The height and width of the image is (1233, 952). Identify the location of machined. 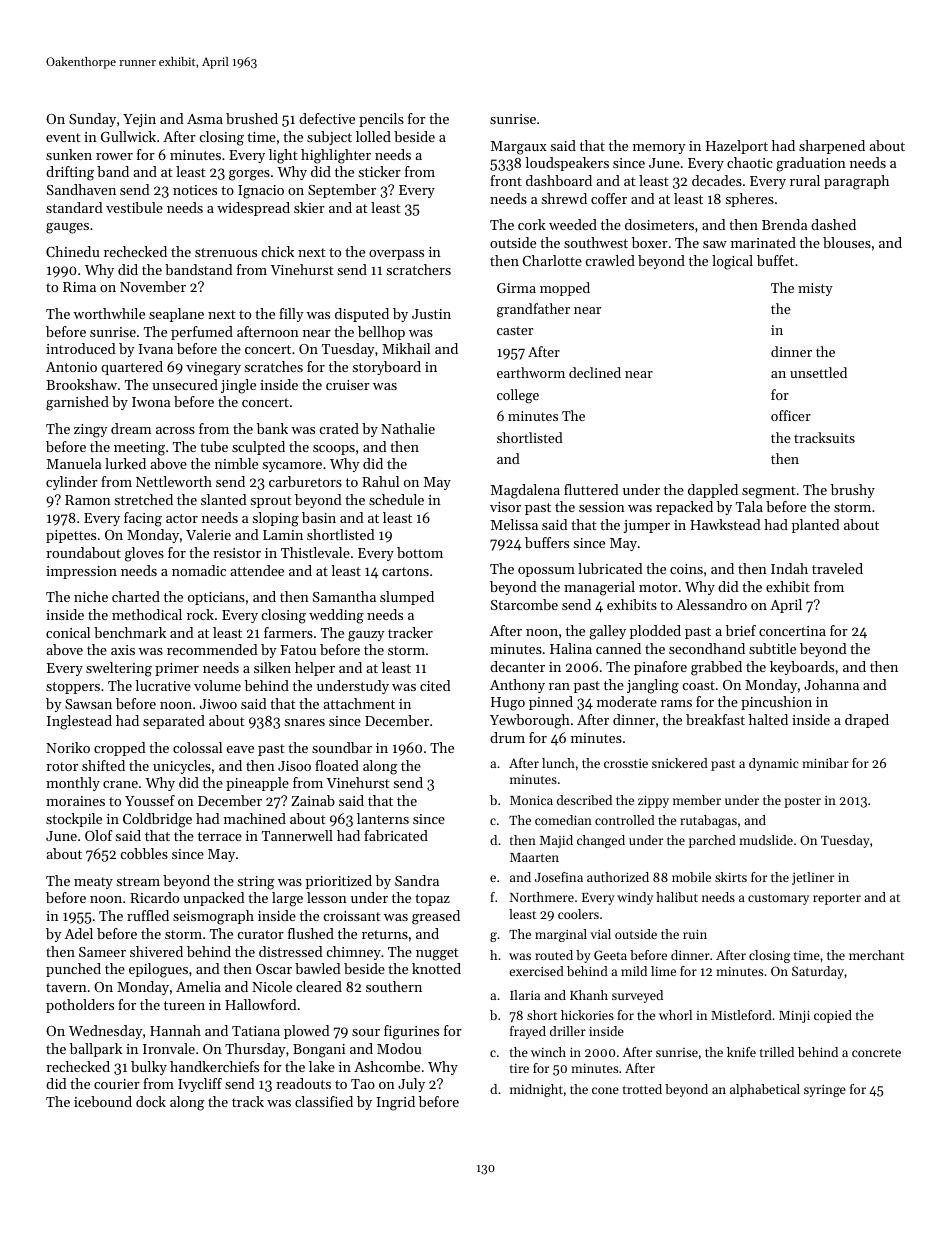
(255, 818).
